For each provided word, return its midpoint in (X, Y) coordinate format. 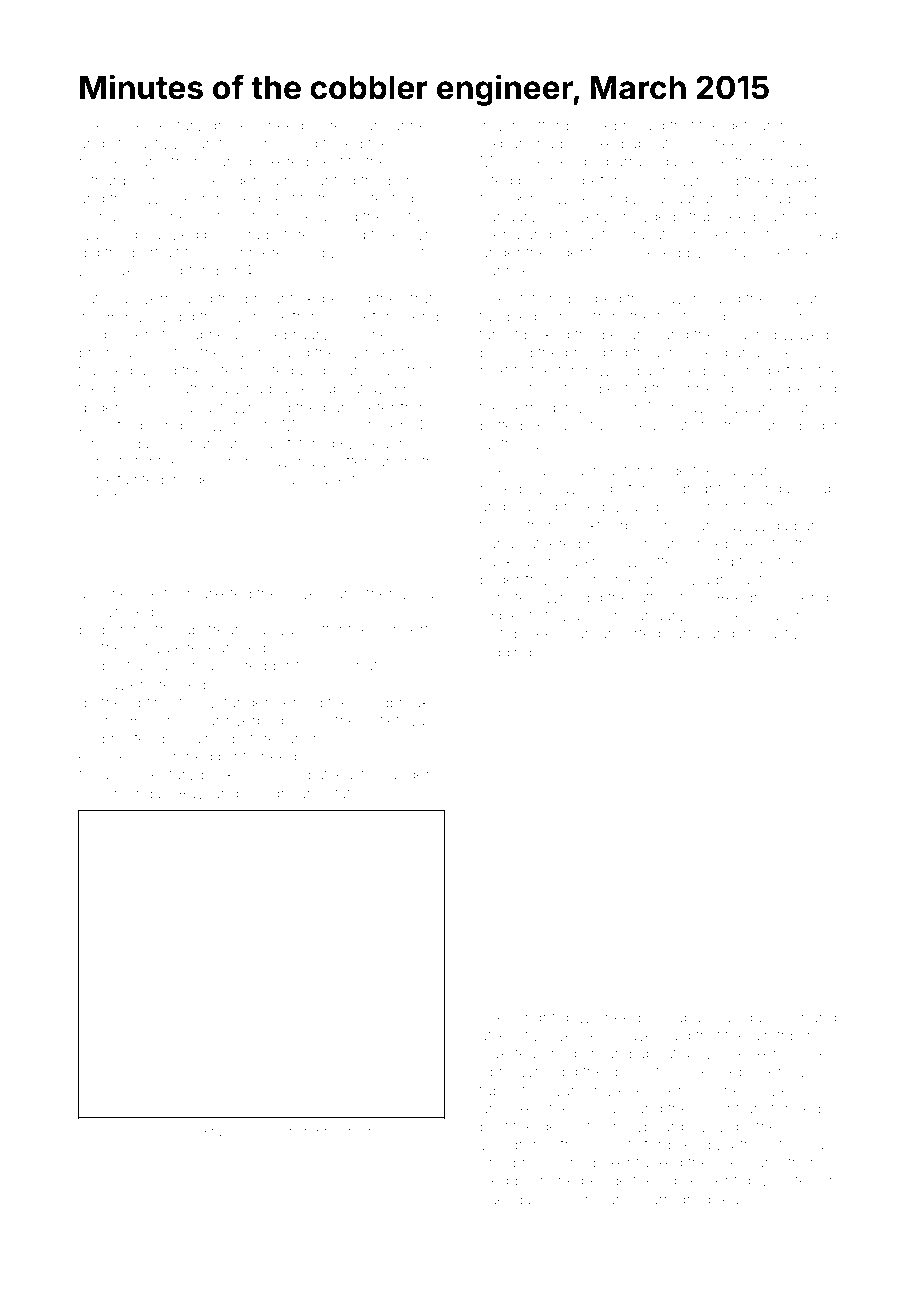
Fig (161, 1133)
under (501, 252)
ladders (412, 774)
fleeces (740, 143)
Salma (205, 738)
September (200, 271)
